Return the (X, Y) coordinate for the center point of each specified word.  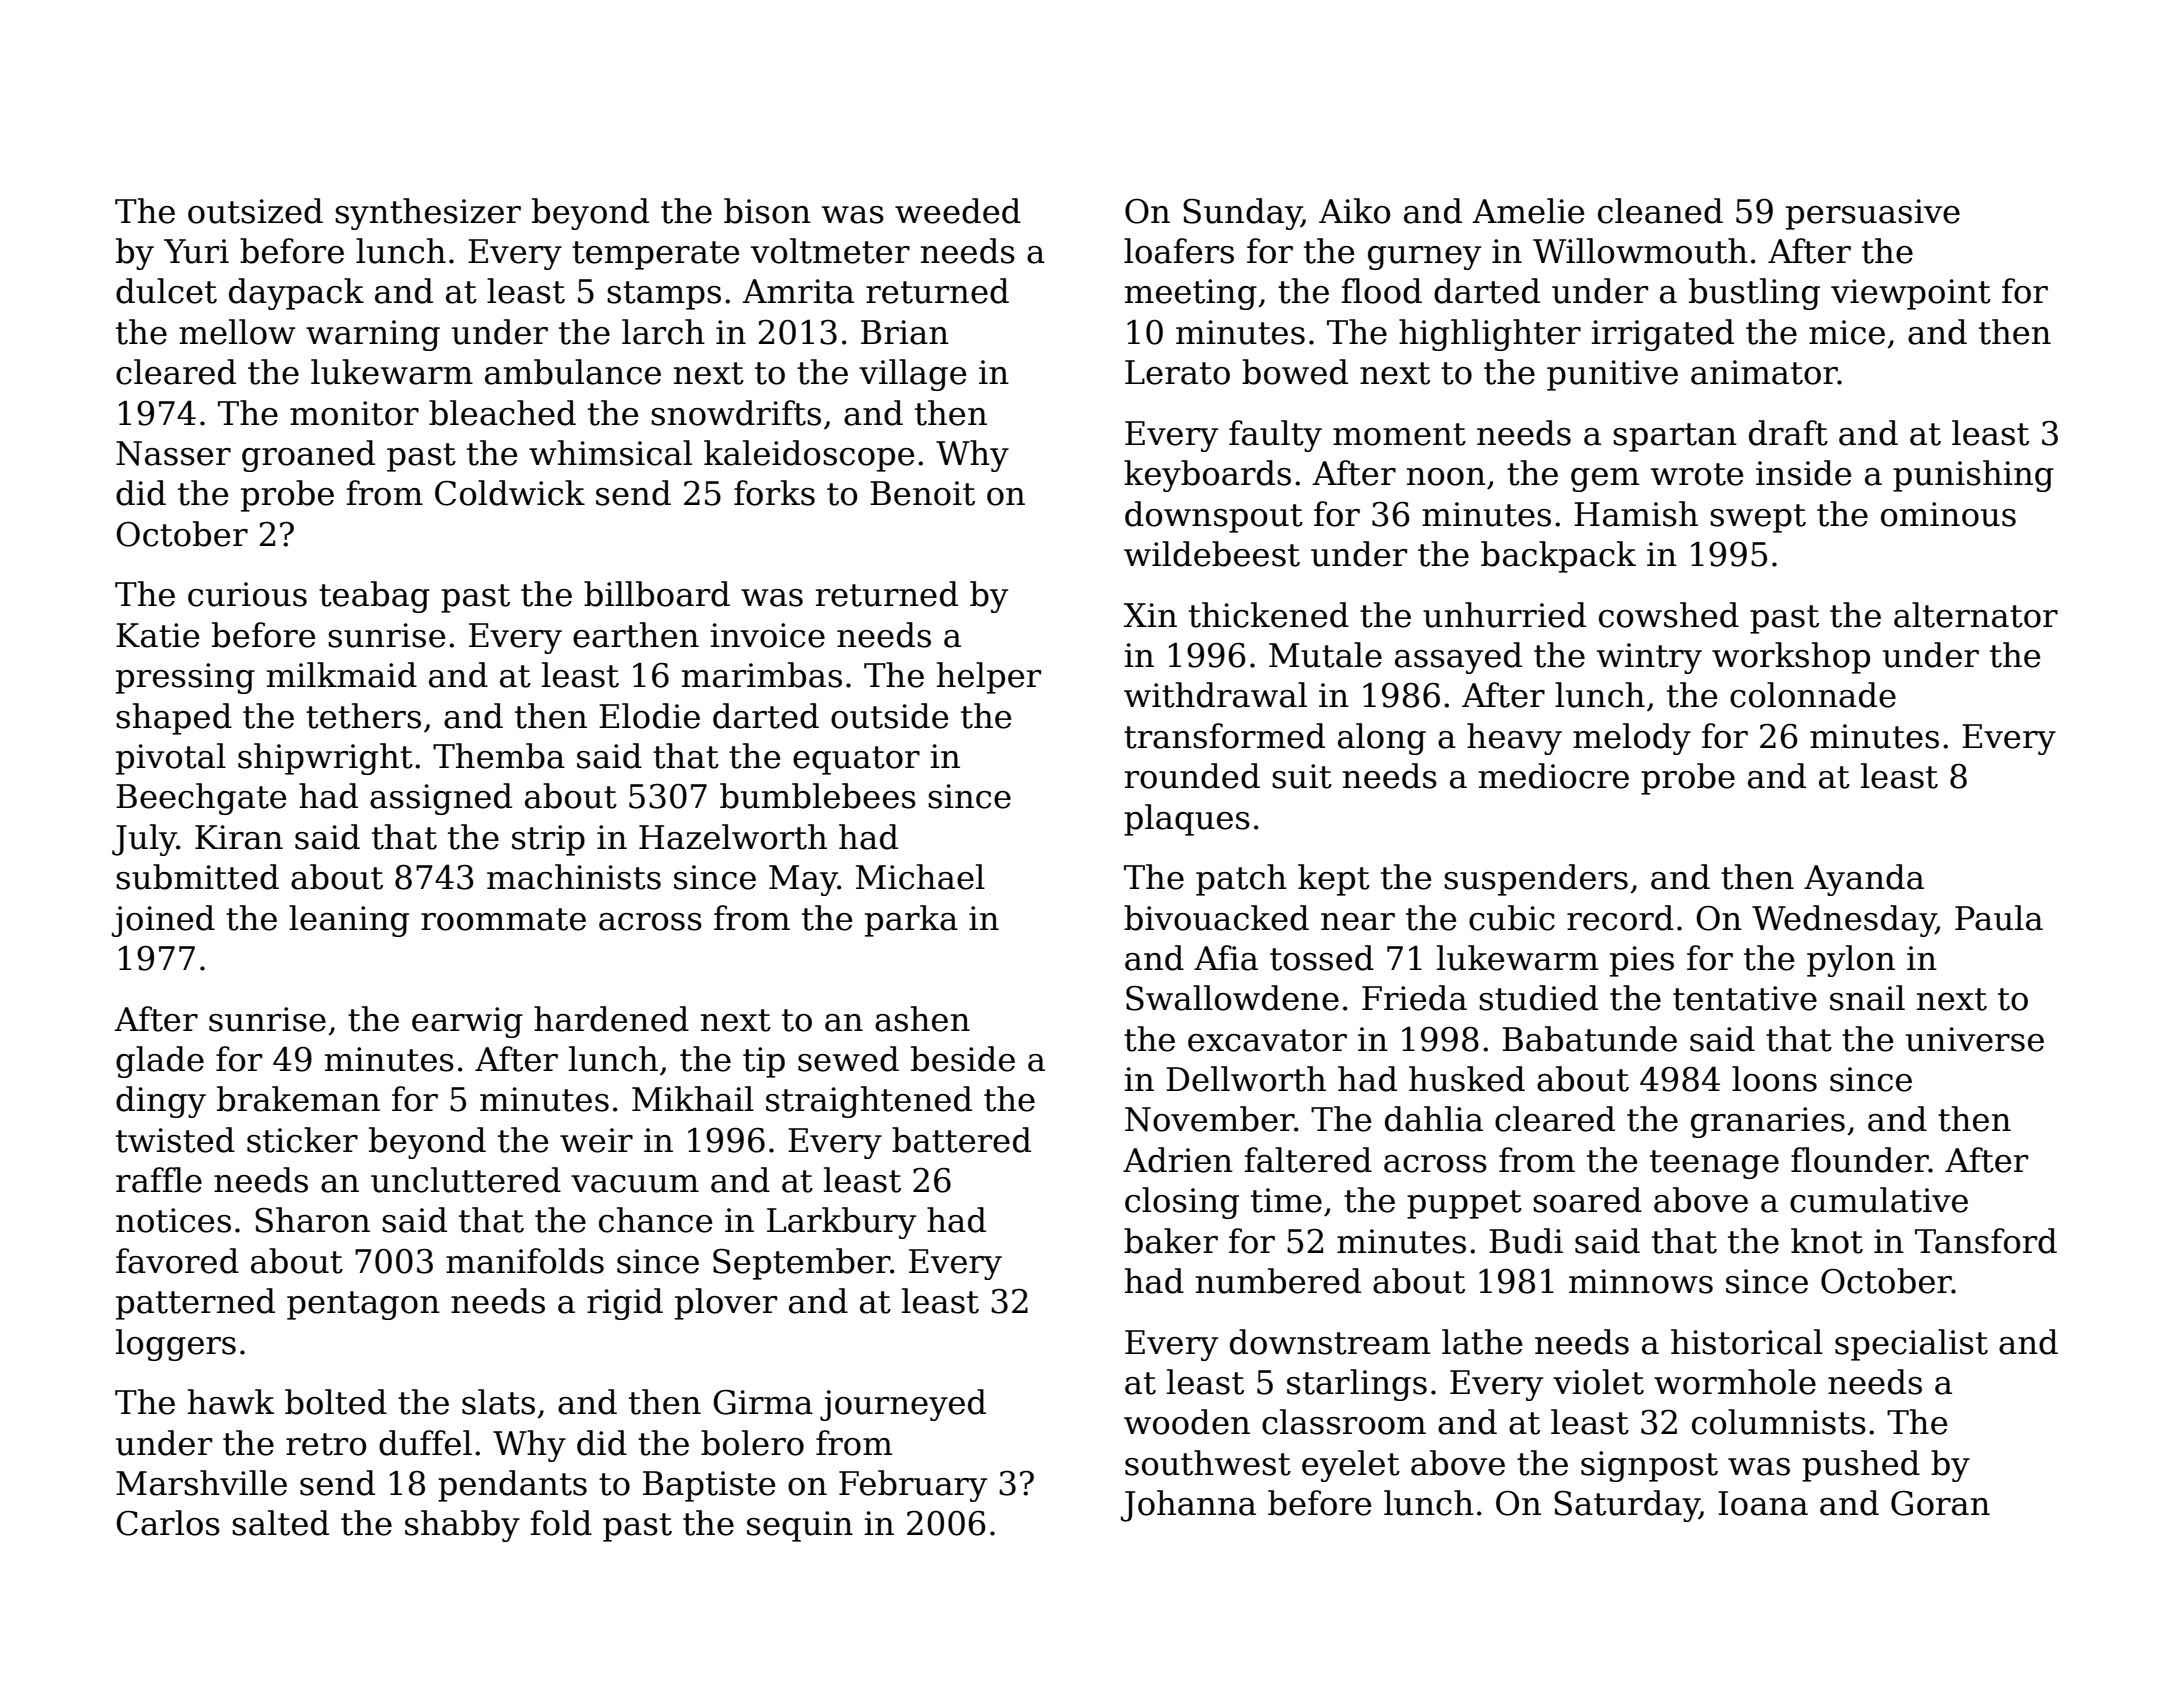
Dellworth (1246, 1079)
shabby (462, 1526)
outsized (255, 211)
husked (1467, 1079)
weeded (958, 211)
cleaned (1660, 211)
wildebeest (1212, 554)
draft (1788, 433)
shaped (174, 719)
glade (160, 1062)
